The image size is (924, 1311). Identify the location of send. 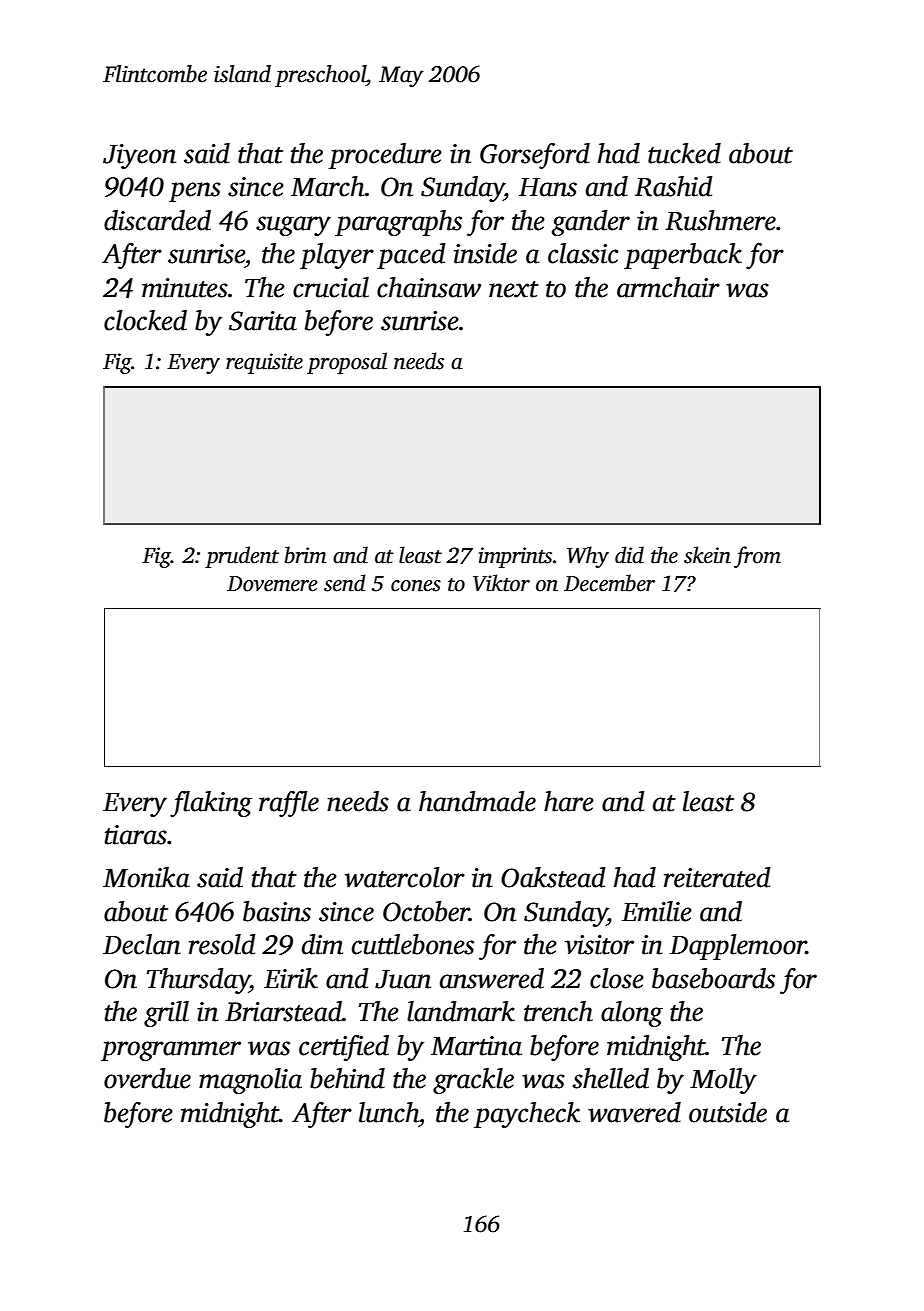
(345, 583).
